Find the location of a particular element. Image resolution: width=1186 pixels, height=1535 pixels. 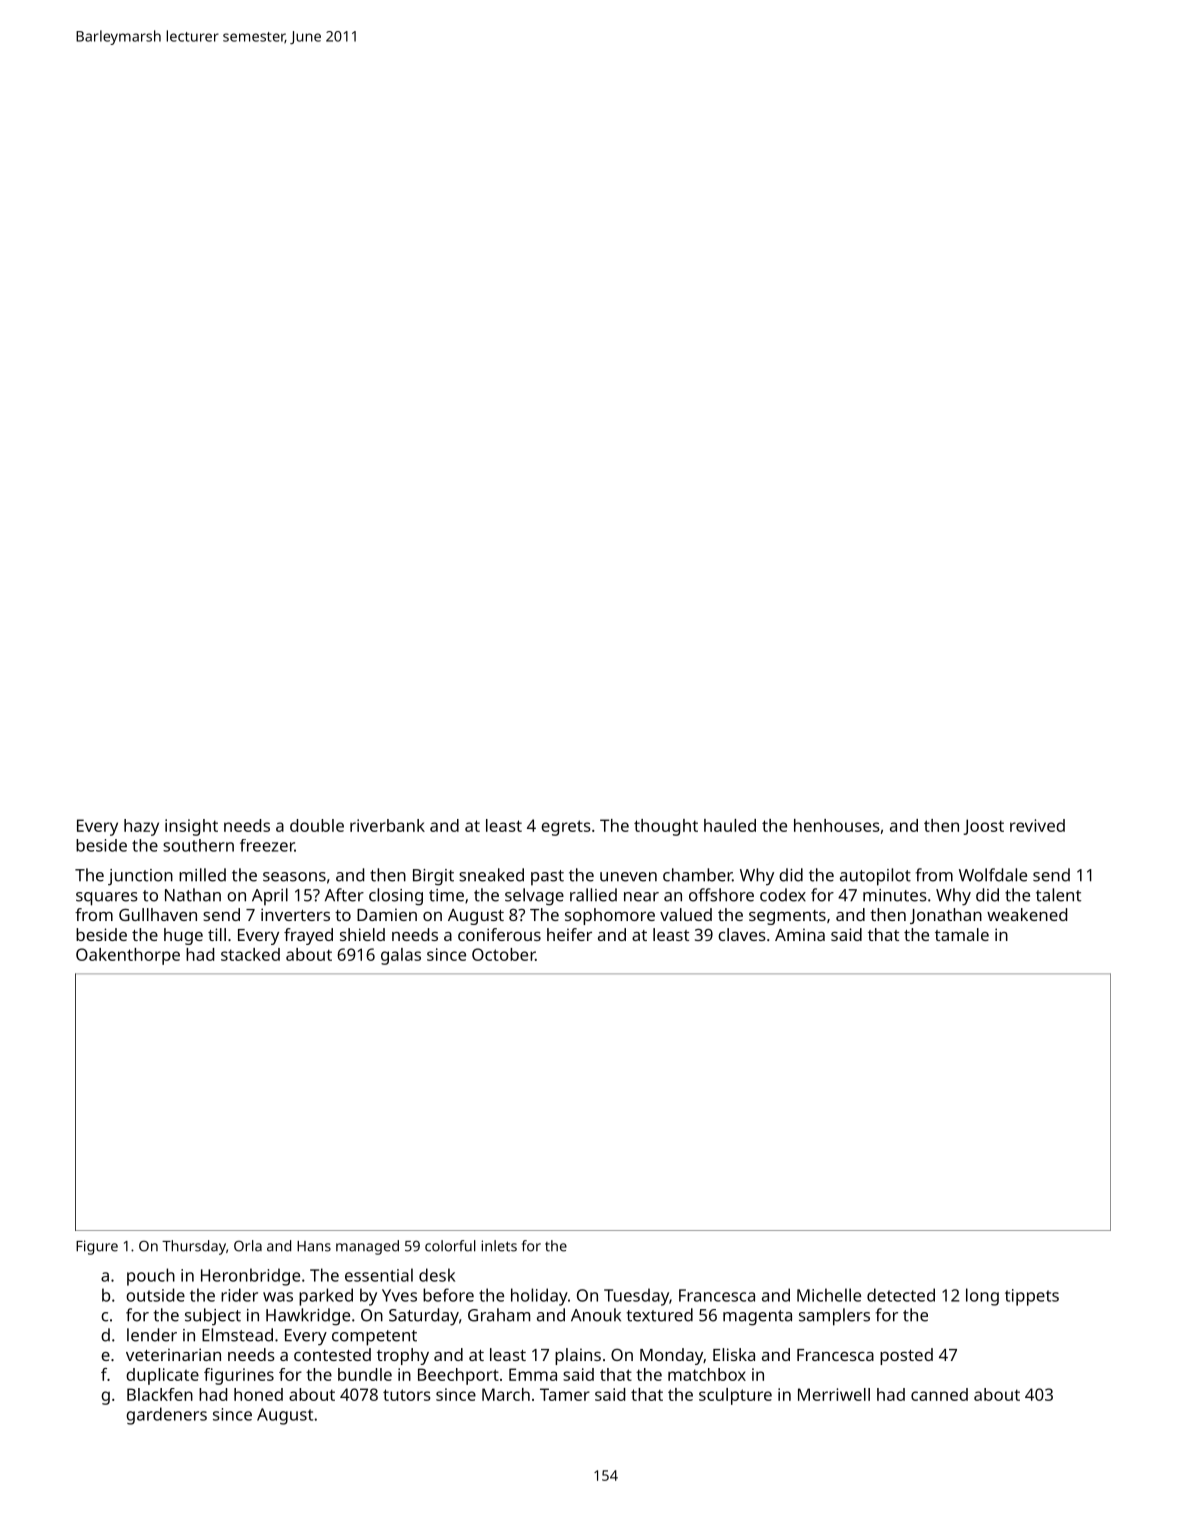

stacked is located at coordinates (250, 954).
